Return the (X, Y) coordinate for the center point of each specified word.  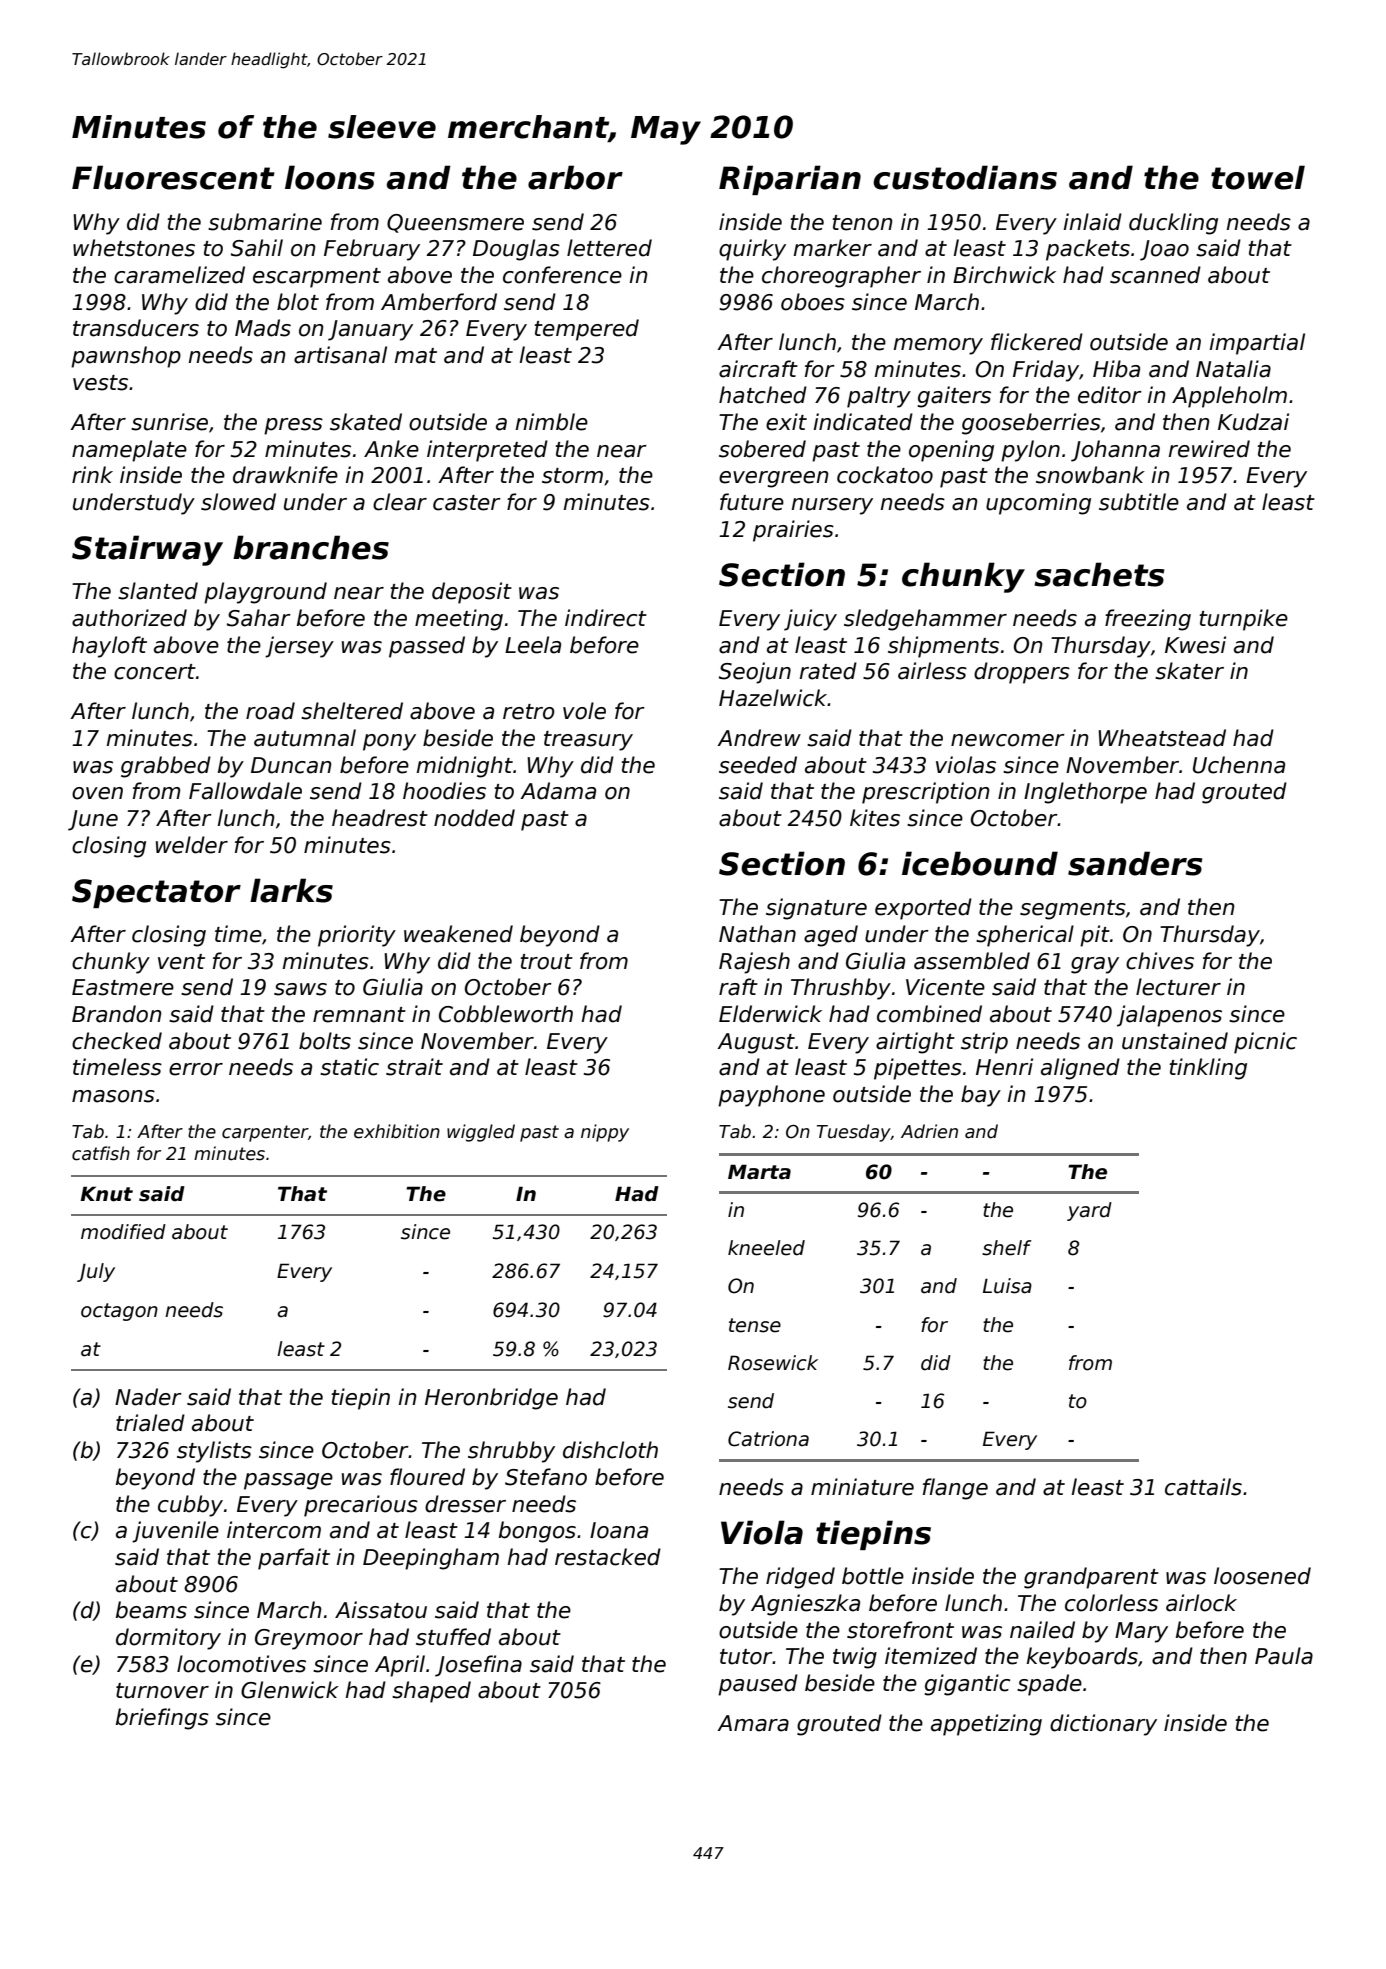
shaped (431, 1692)
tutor (746, 1657)
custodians (965, 177)
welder (192, 845)
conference (562, 275)
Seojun (755, 673)
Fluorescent (173, 177)
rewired (1209, 449)
